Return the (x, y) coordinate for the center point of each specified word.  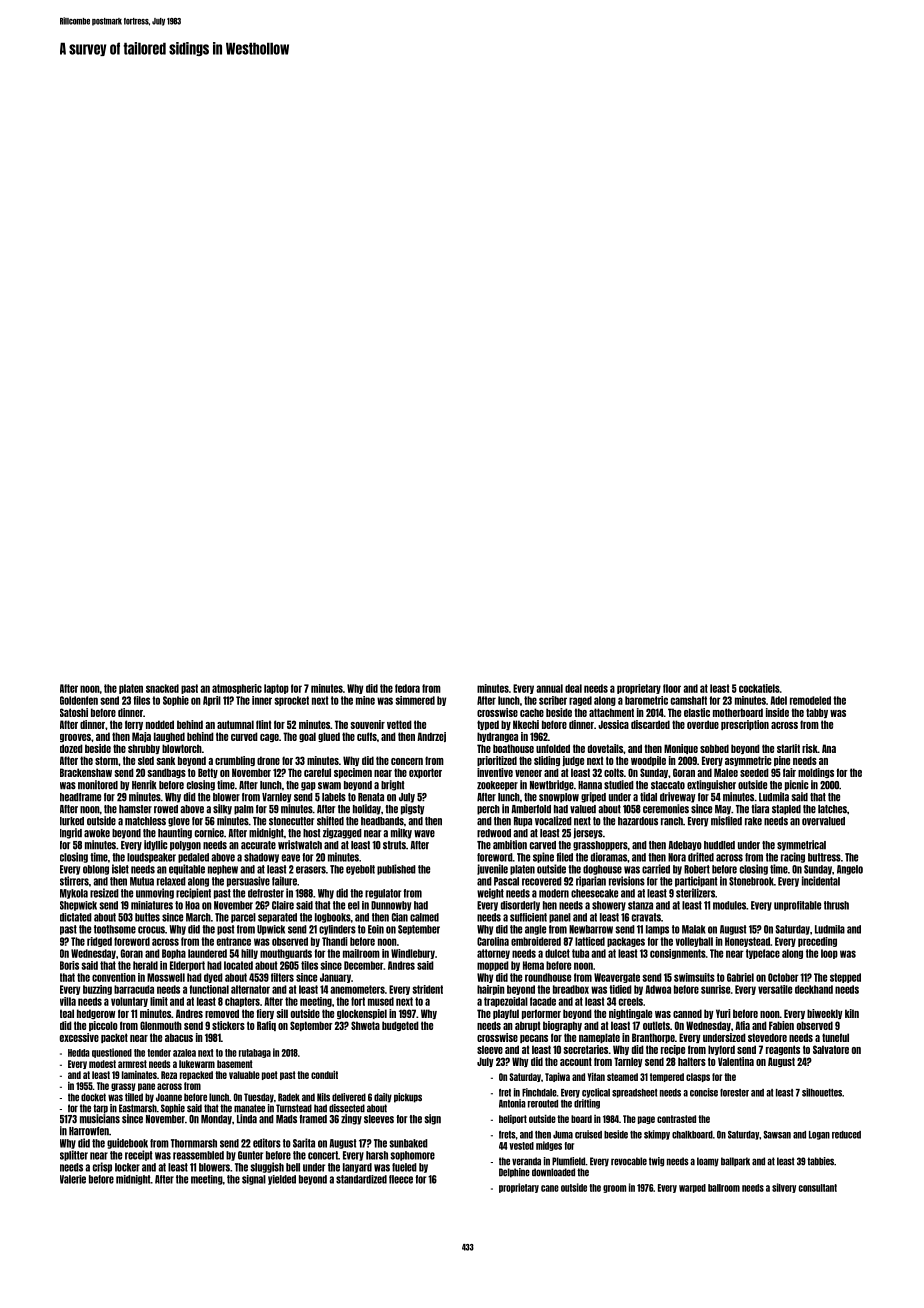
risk (810, 748)
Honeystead (747, 942)
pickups (408, 1098)
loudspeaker (151, 858)
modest (102, 1064)
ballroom (724, 1188)
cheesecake (594, 893)
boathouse (513, 748)
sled (146, 760)
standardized (361, 1179)
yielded (282, 1180)
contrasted (676, 1119)
